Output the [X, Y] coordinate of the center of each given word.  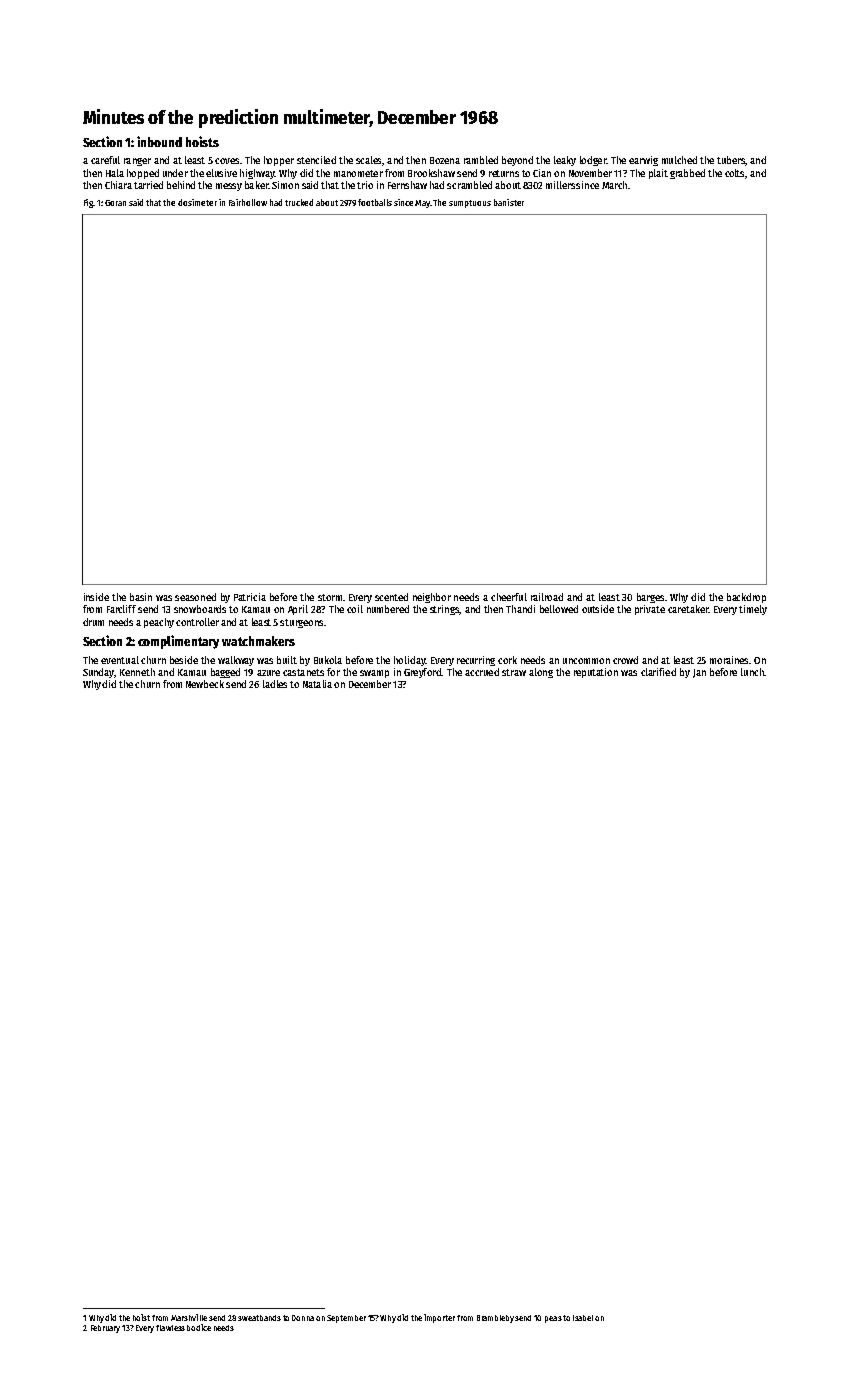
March [614, 185]
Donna [303, 1318]
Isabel [583, 1318]
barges [650, 598]
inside [96, 597]
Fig [88, 203]
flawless [170, 1328]
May [422, 204]
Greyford [422, 673]
